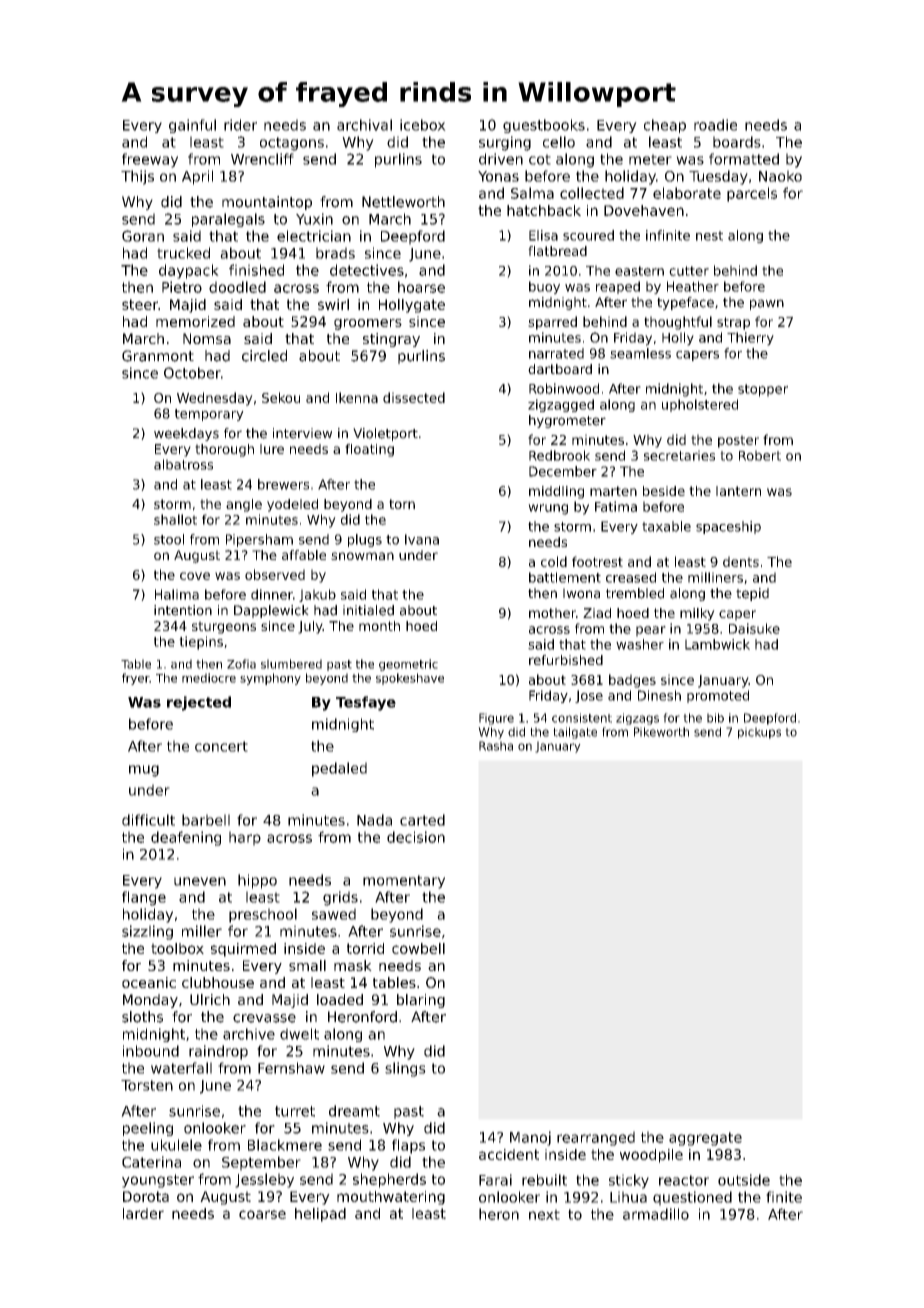 Image resolution: width=924 pixels, height=1308 pixels. Describe the element at coordinates (596, 1138) in the document. I see `rearranged` at that location.
